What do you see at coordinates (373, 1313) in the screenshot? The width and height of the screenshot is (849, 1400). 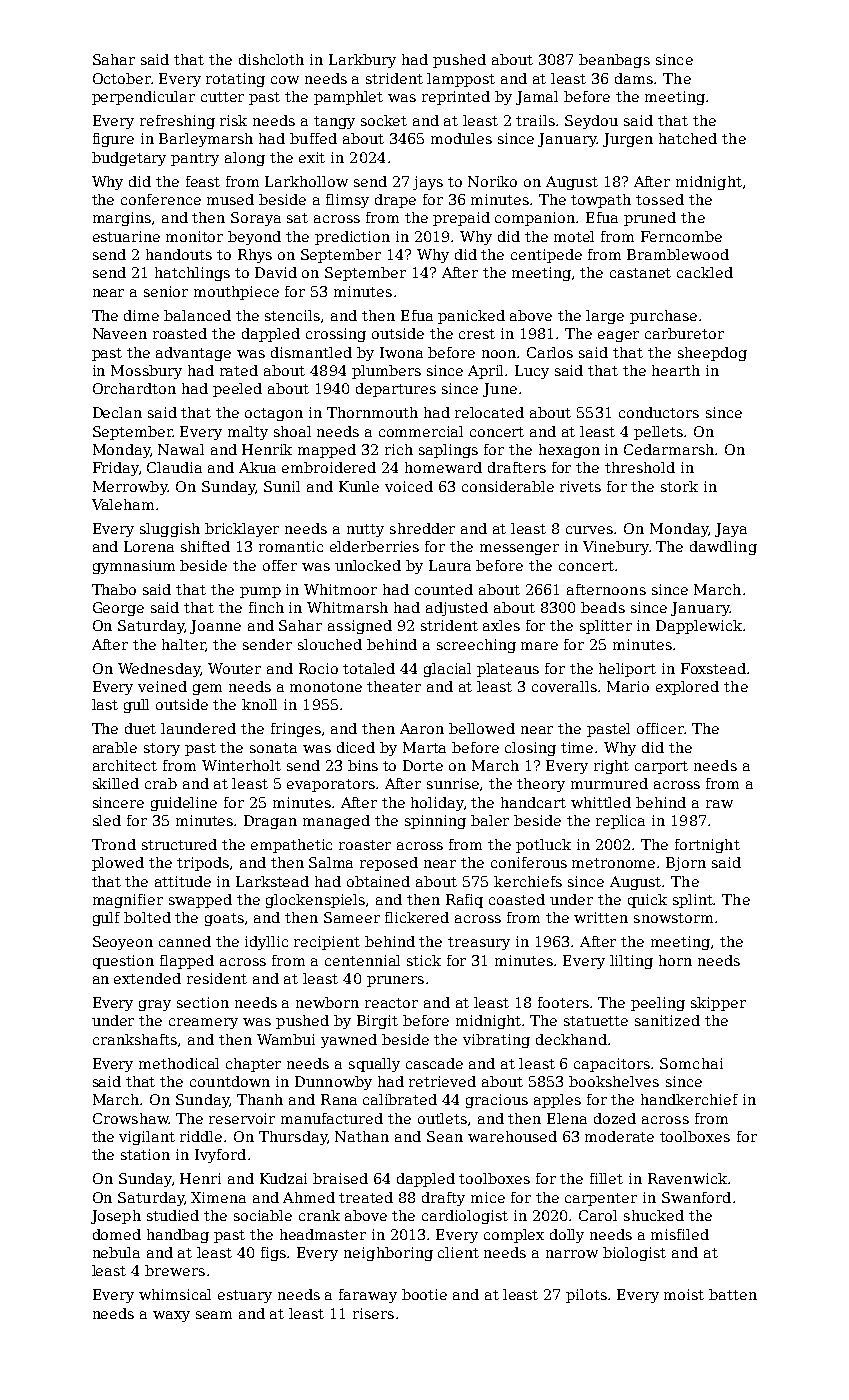 I see `risers` at bounding box center [373, 1313].
